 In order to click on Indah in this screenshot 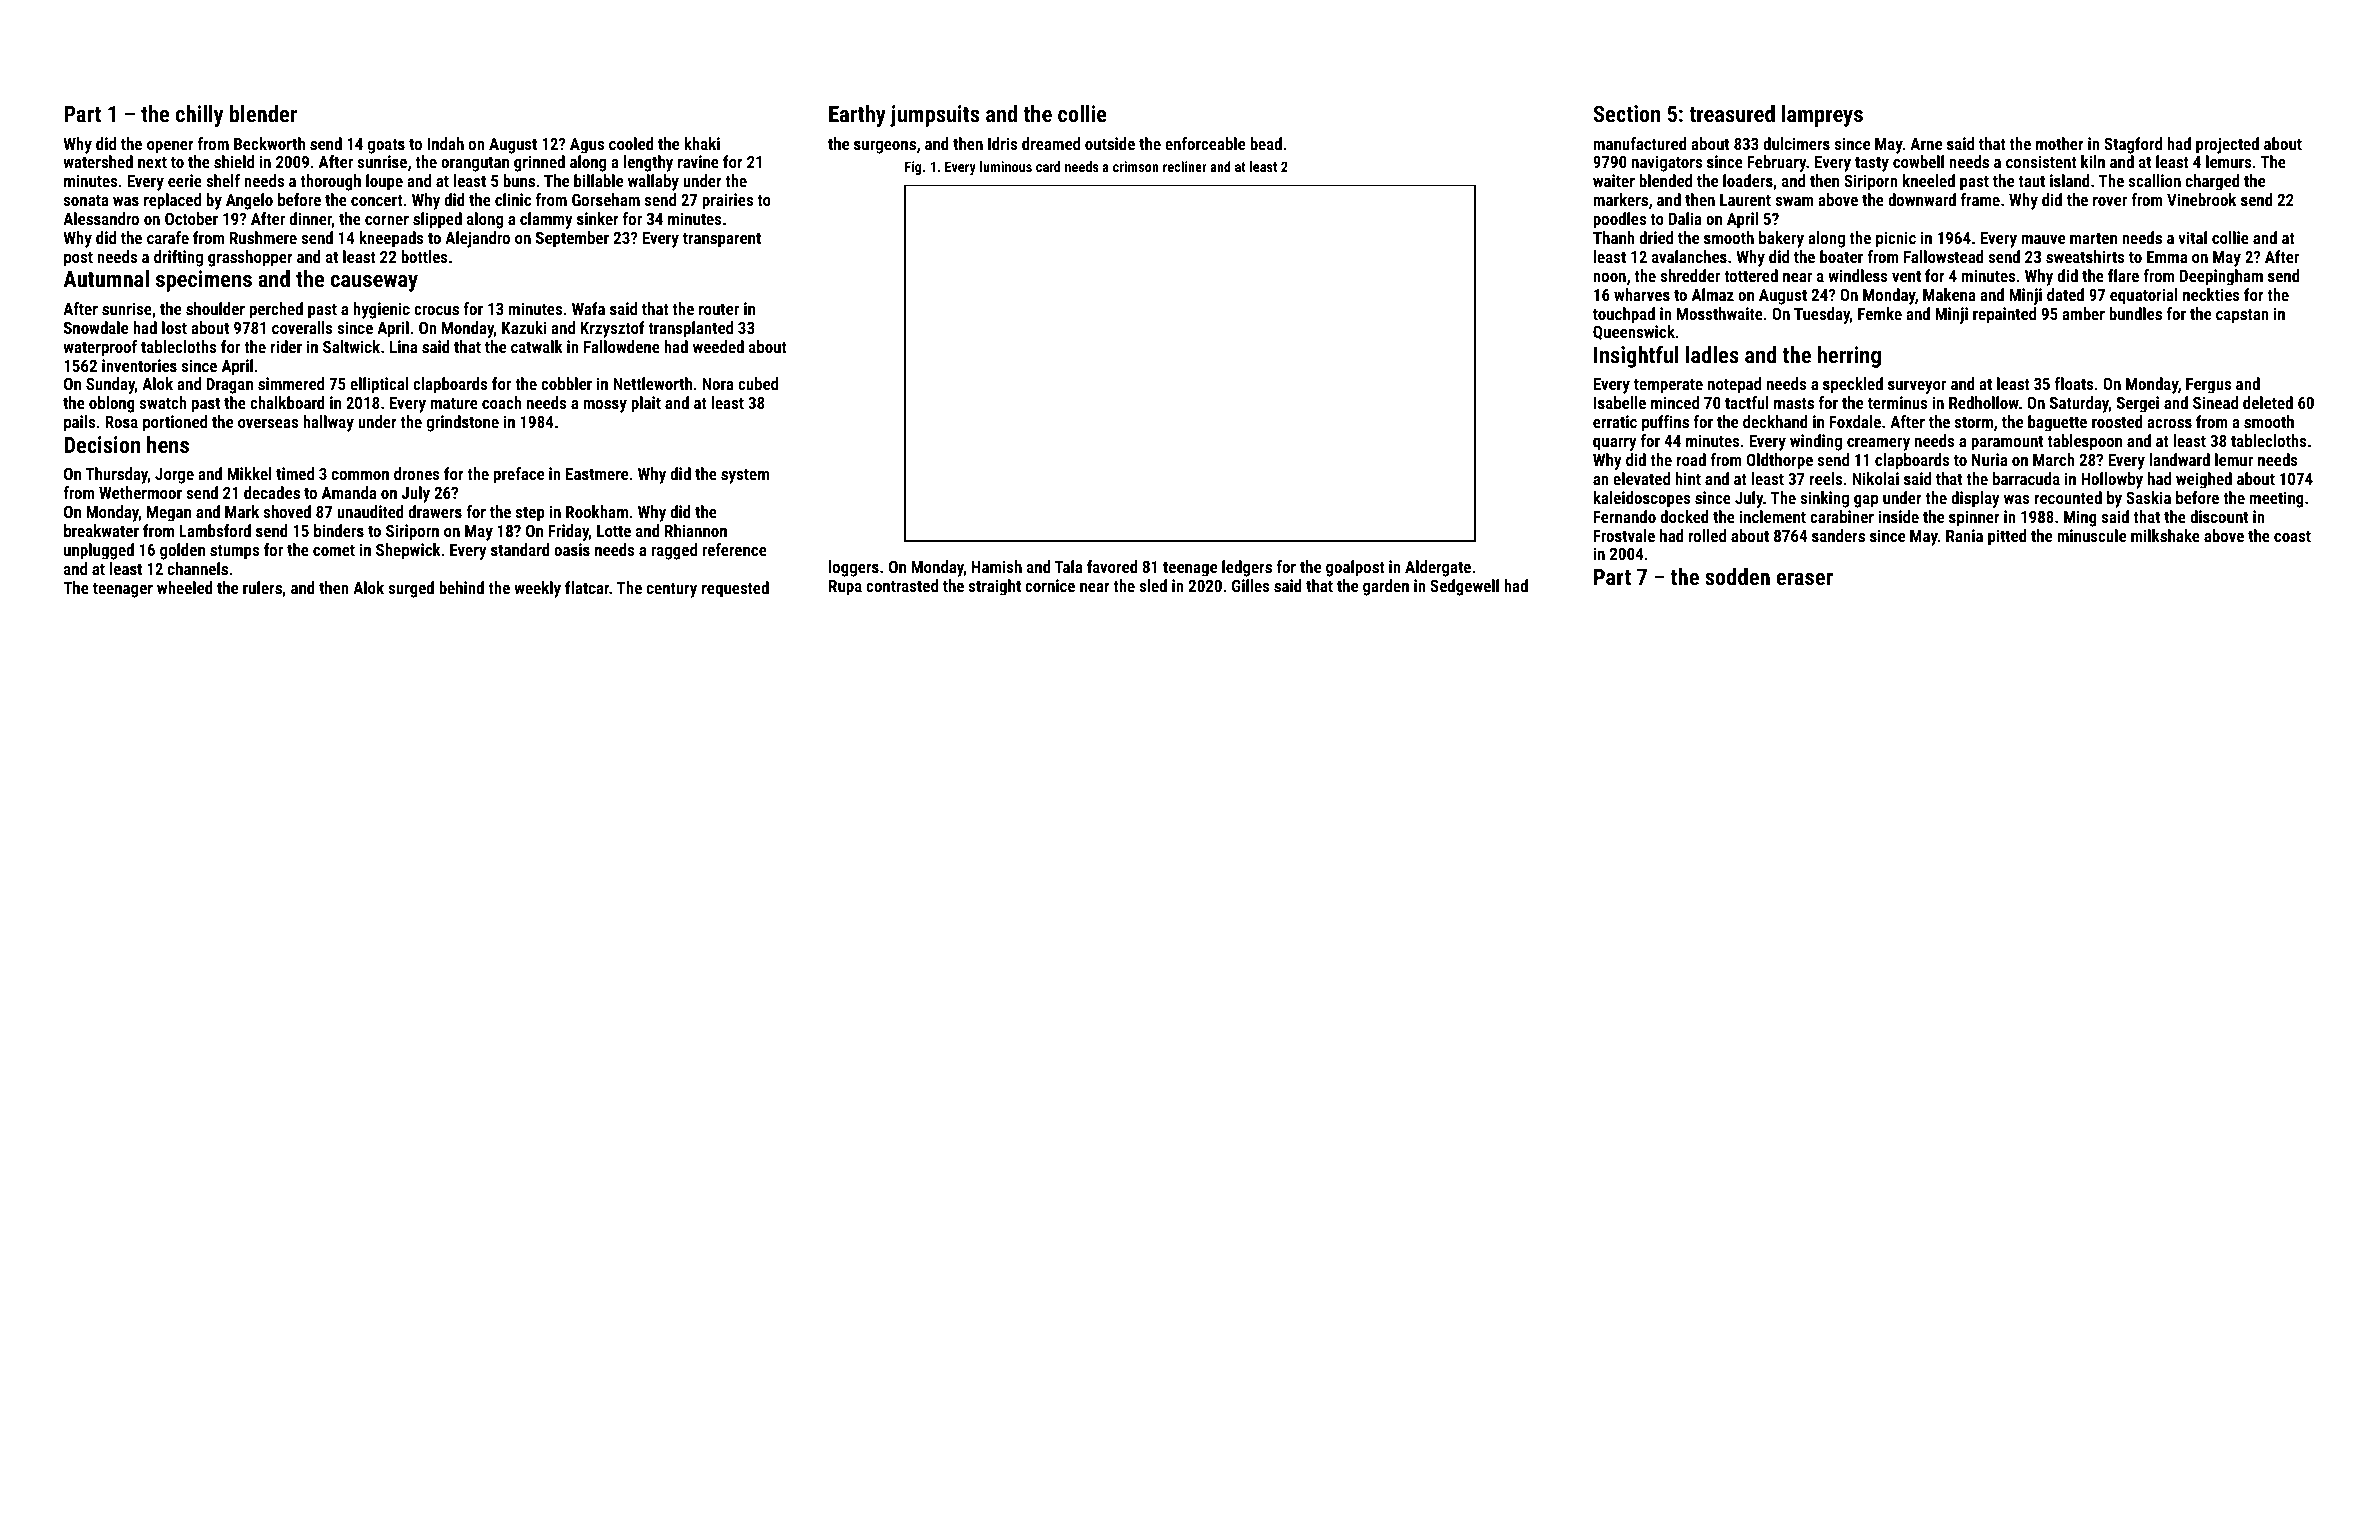, I will do `click(445, 143)`.
